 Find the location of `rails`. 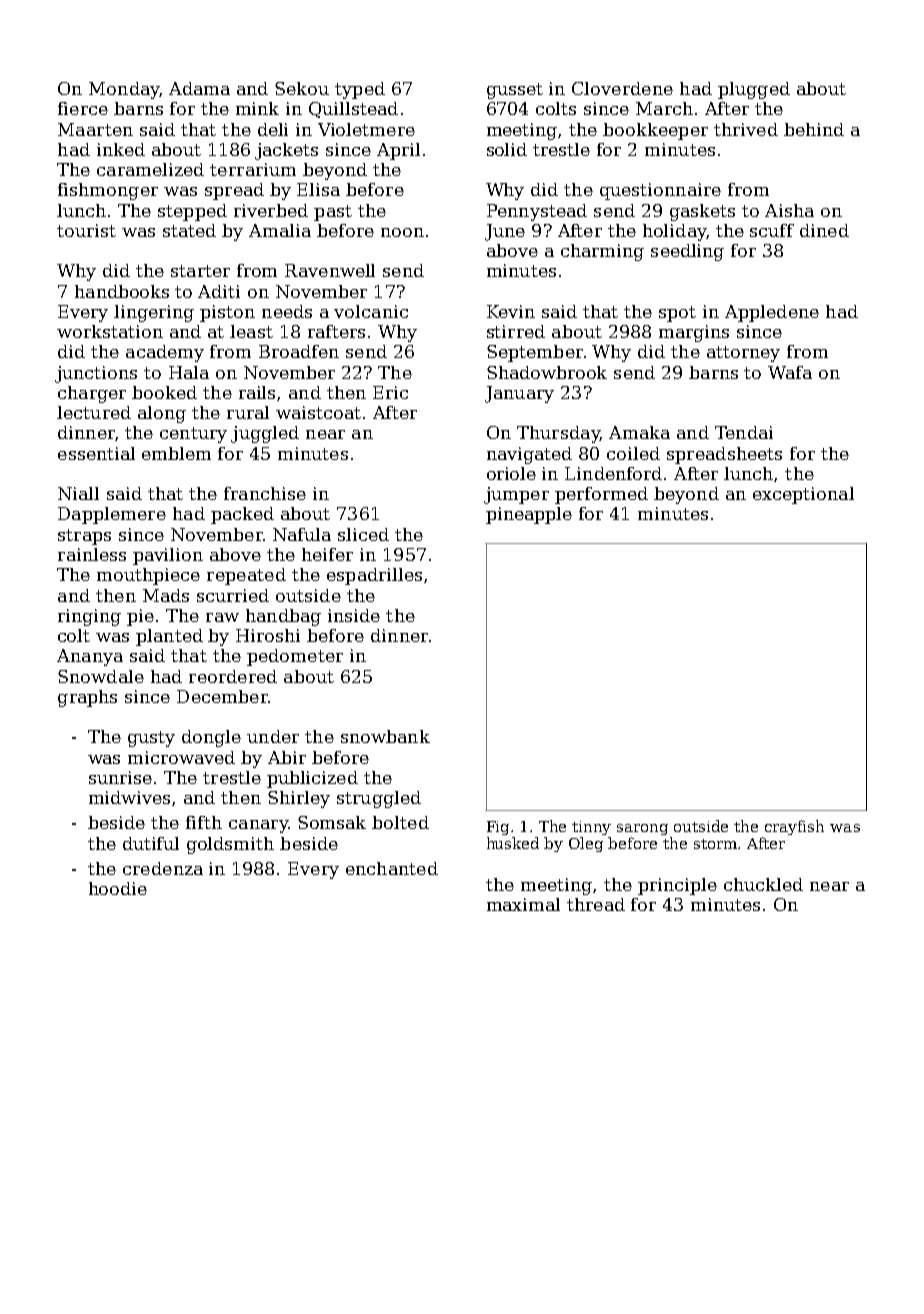

rails is located at coordinates (257, 392).
